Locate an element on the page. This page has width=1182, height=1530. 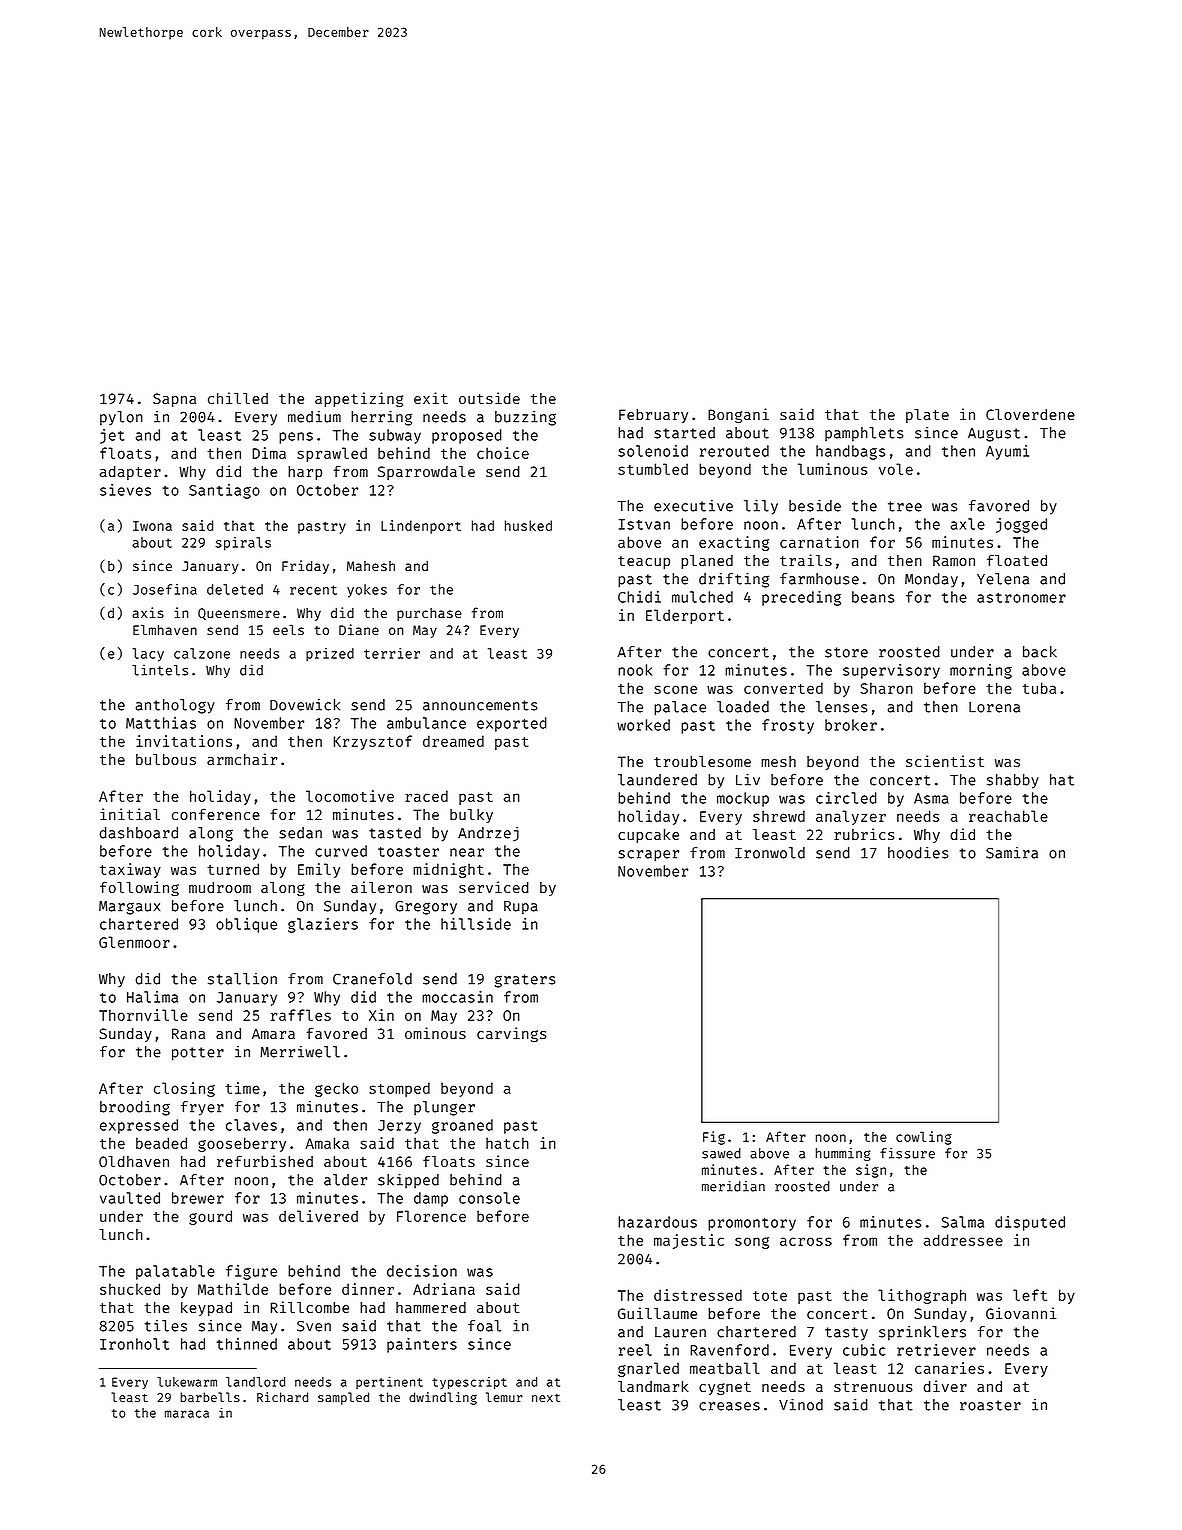
purchase is located at coordinates (429, 614).
